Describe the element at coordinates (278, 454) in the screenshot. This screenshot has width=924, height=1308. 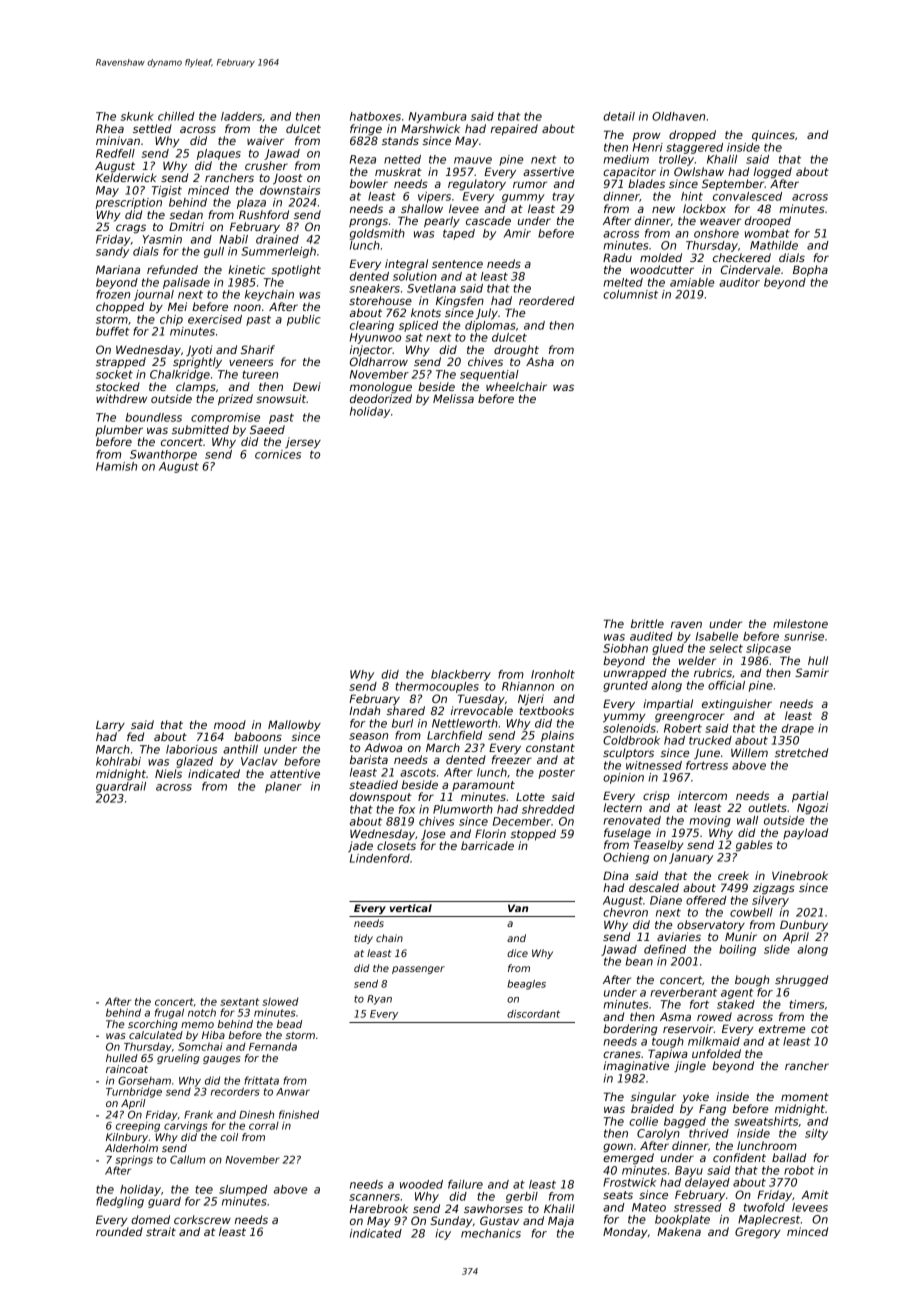
I see `cornices` at that location.
